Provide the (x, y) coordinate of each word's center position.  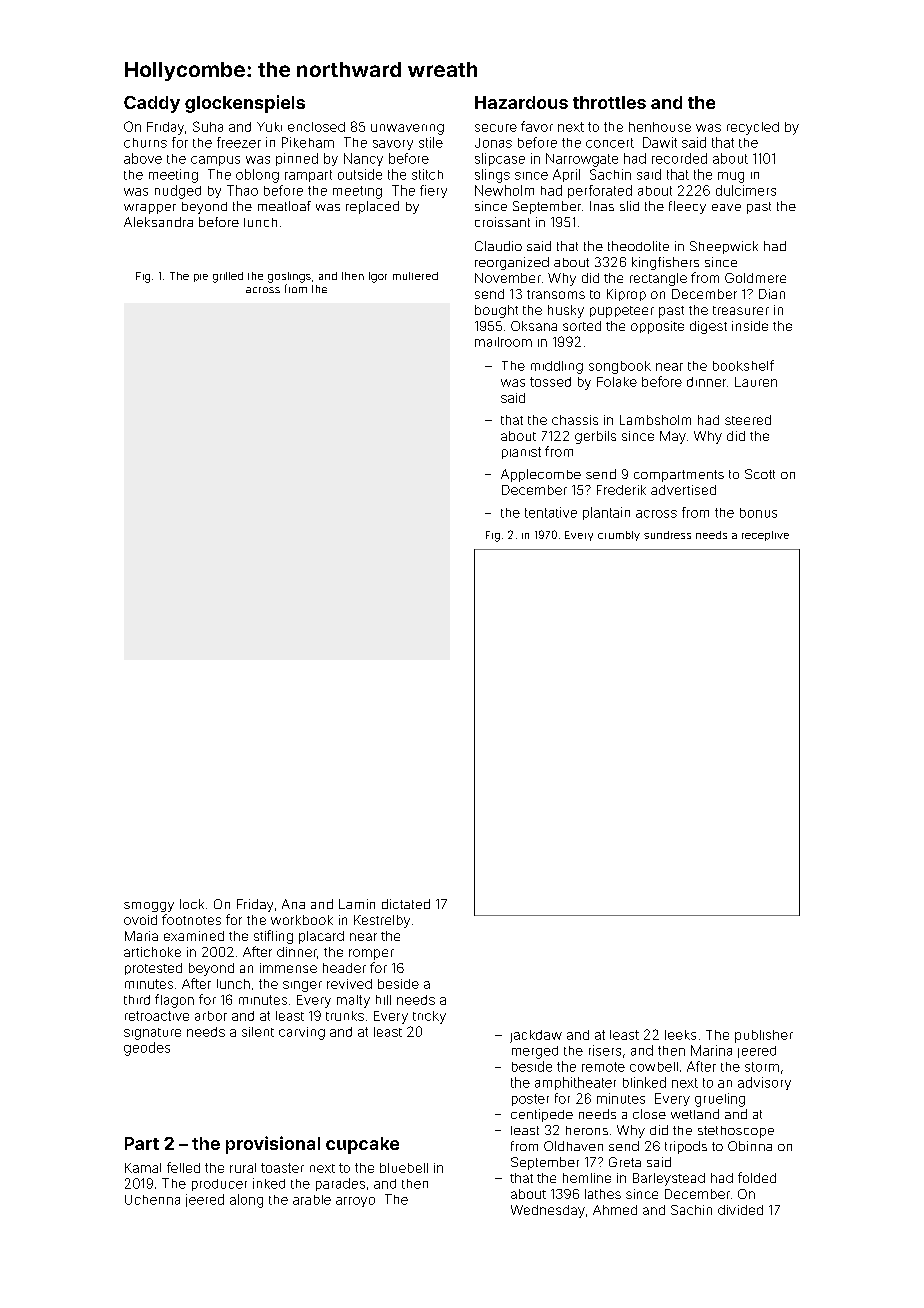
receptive (765, 536)
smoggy (149, 907)
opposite (657, 327)
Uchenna (152, 1200)
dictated (406, 904)
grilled (228, 277)
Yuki (269, 127)
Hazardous (521, 102)
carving (302, 1033)
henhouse (660, 127)
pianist (521, 453)
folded (757, 1177)
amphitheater (575, 1083)
